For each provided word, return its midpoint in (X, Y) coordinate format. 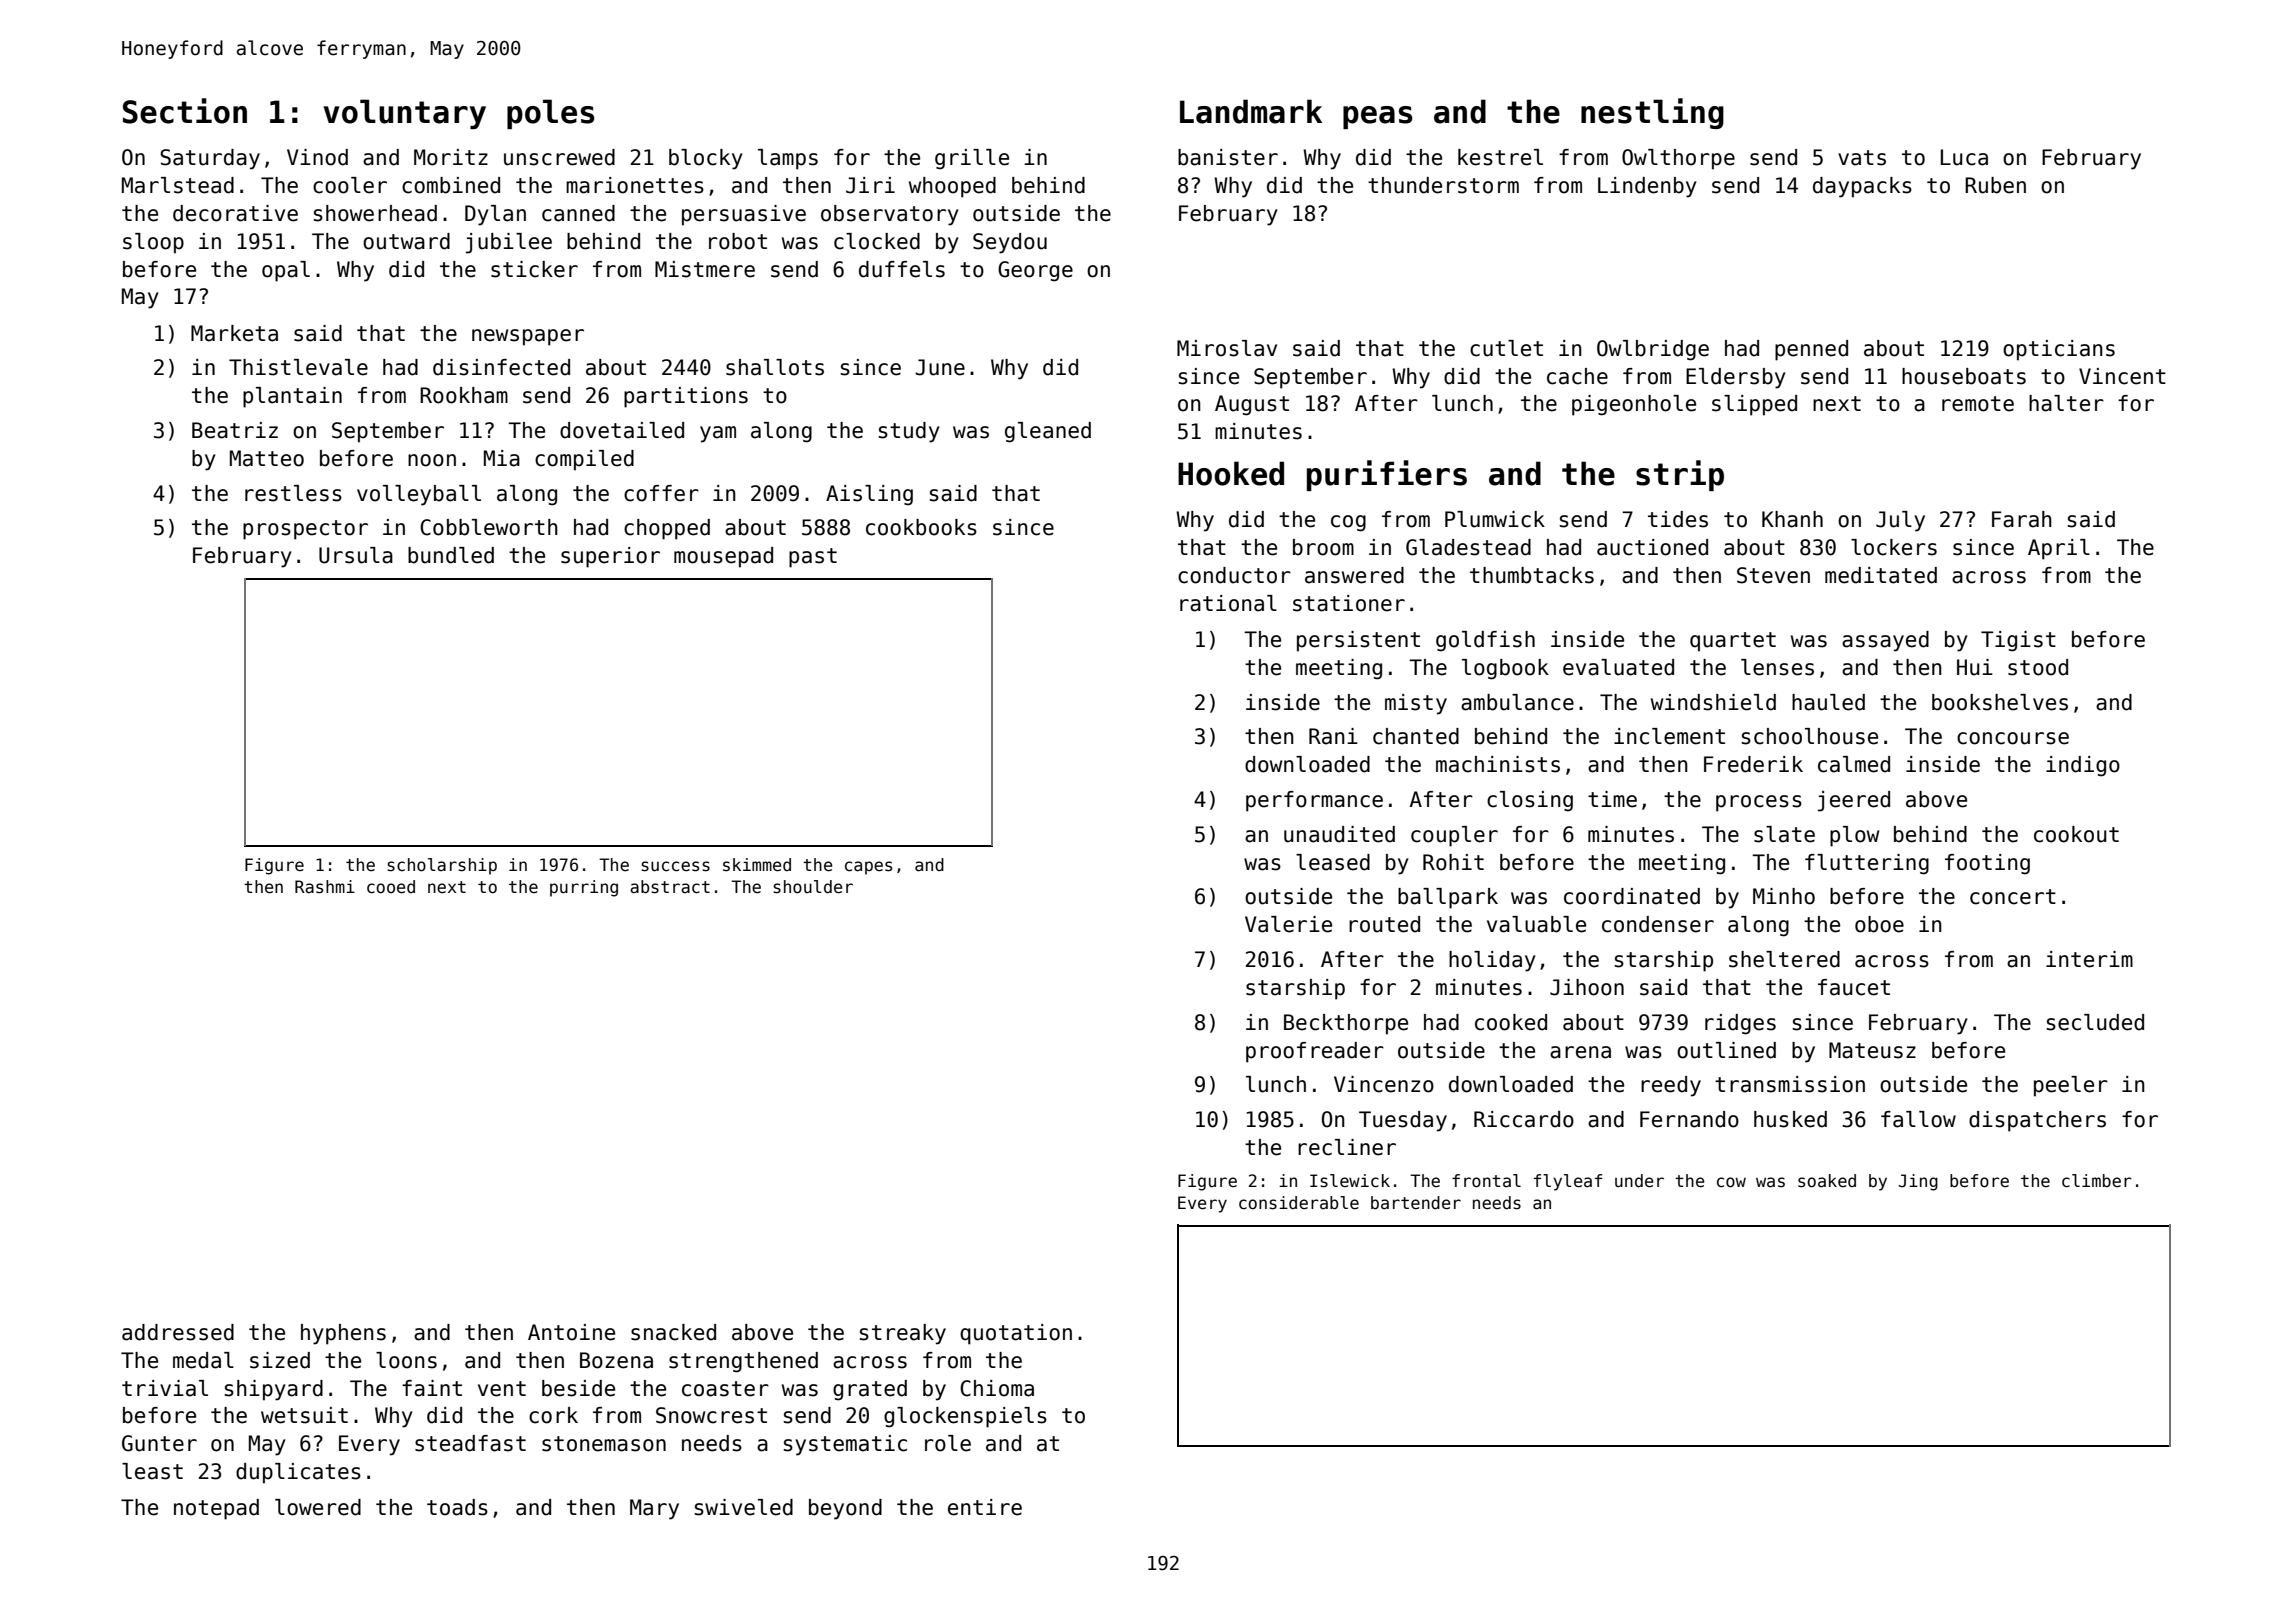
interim (2089, 959)
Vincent (2122, 376)
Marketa (234, 333)
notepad (216, 1509)
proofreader (1315, 1052)
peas (1377, 117)
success (675, 866)
